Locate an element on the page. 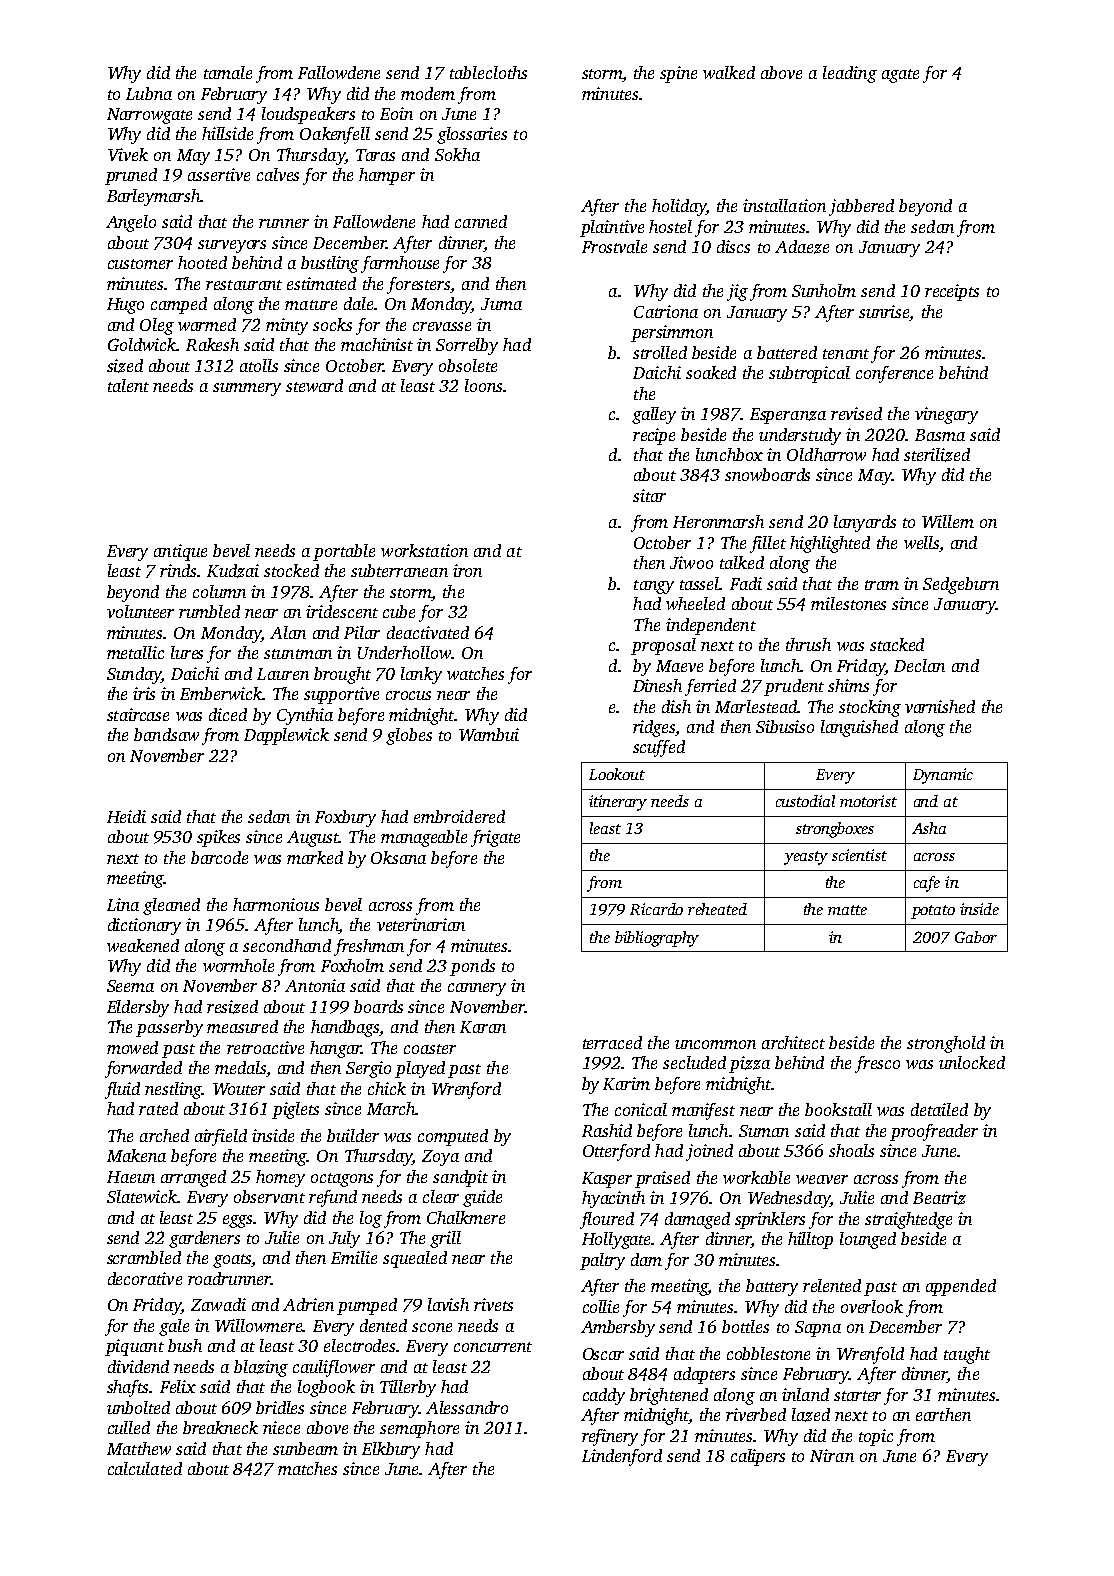  revised is located at coordinates (856, 413).
